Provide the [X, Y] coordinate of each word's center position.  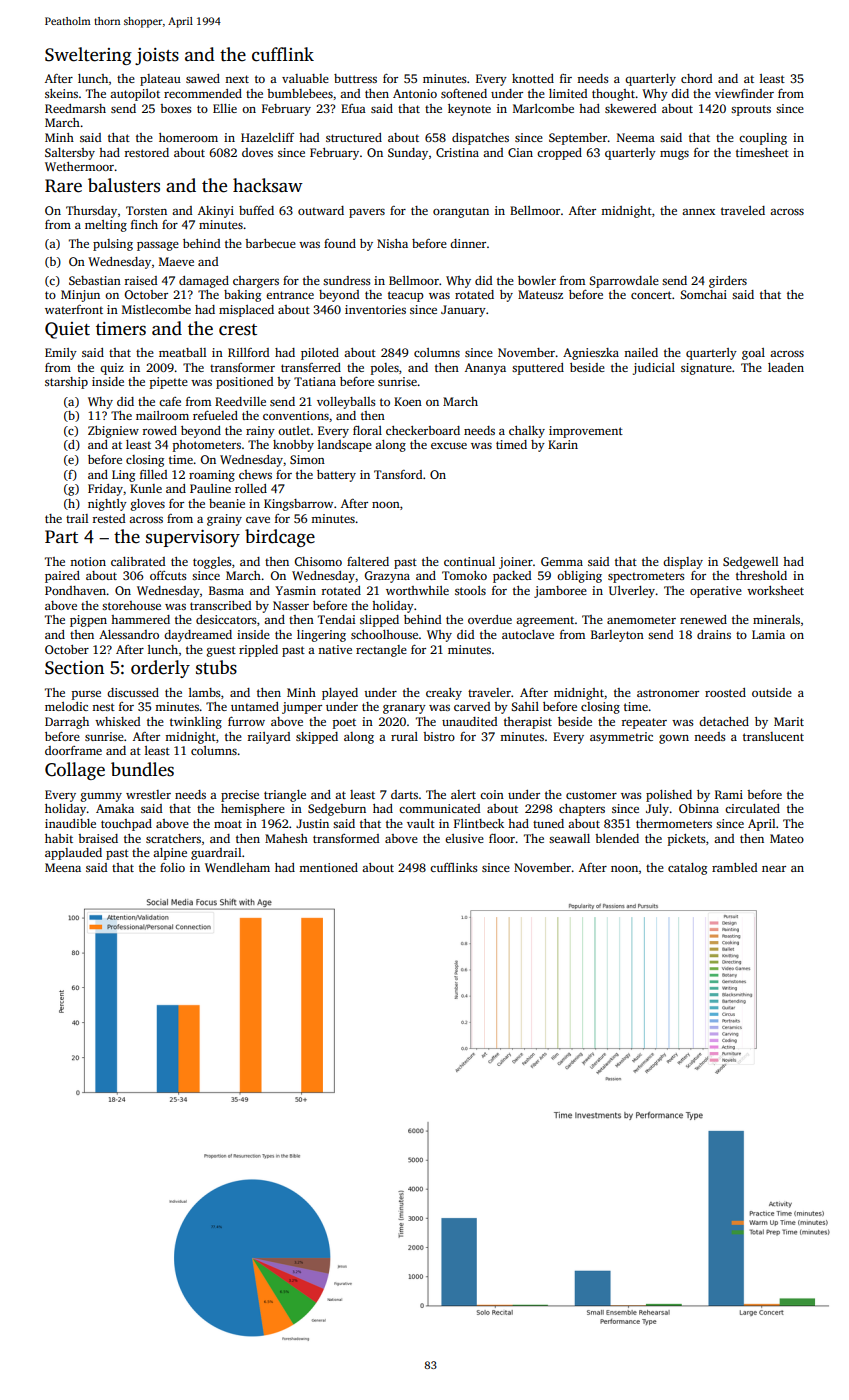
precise [240, 796]
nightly [107, 505]
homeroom [188, 137]
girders [728, 282]
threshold [761, 575]
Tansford [398, 474]
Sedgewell [750, 563]
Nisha [392, 243]
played [340, 694]
